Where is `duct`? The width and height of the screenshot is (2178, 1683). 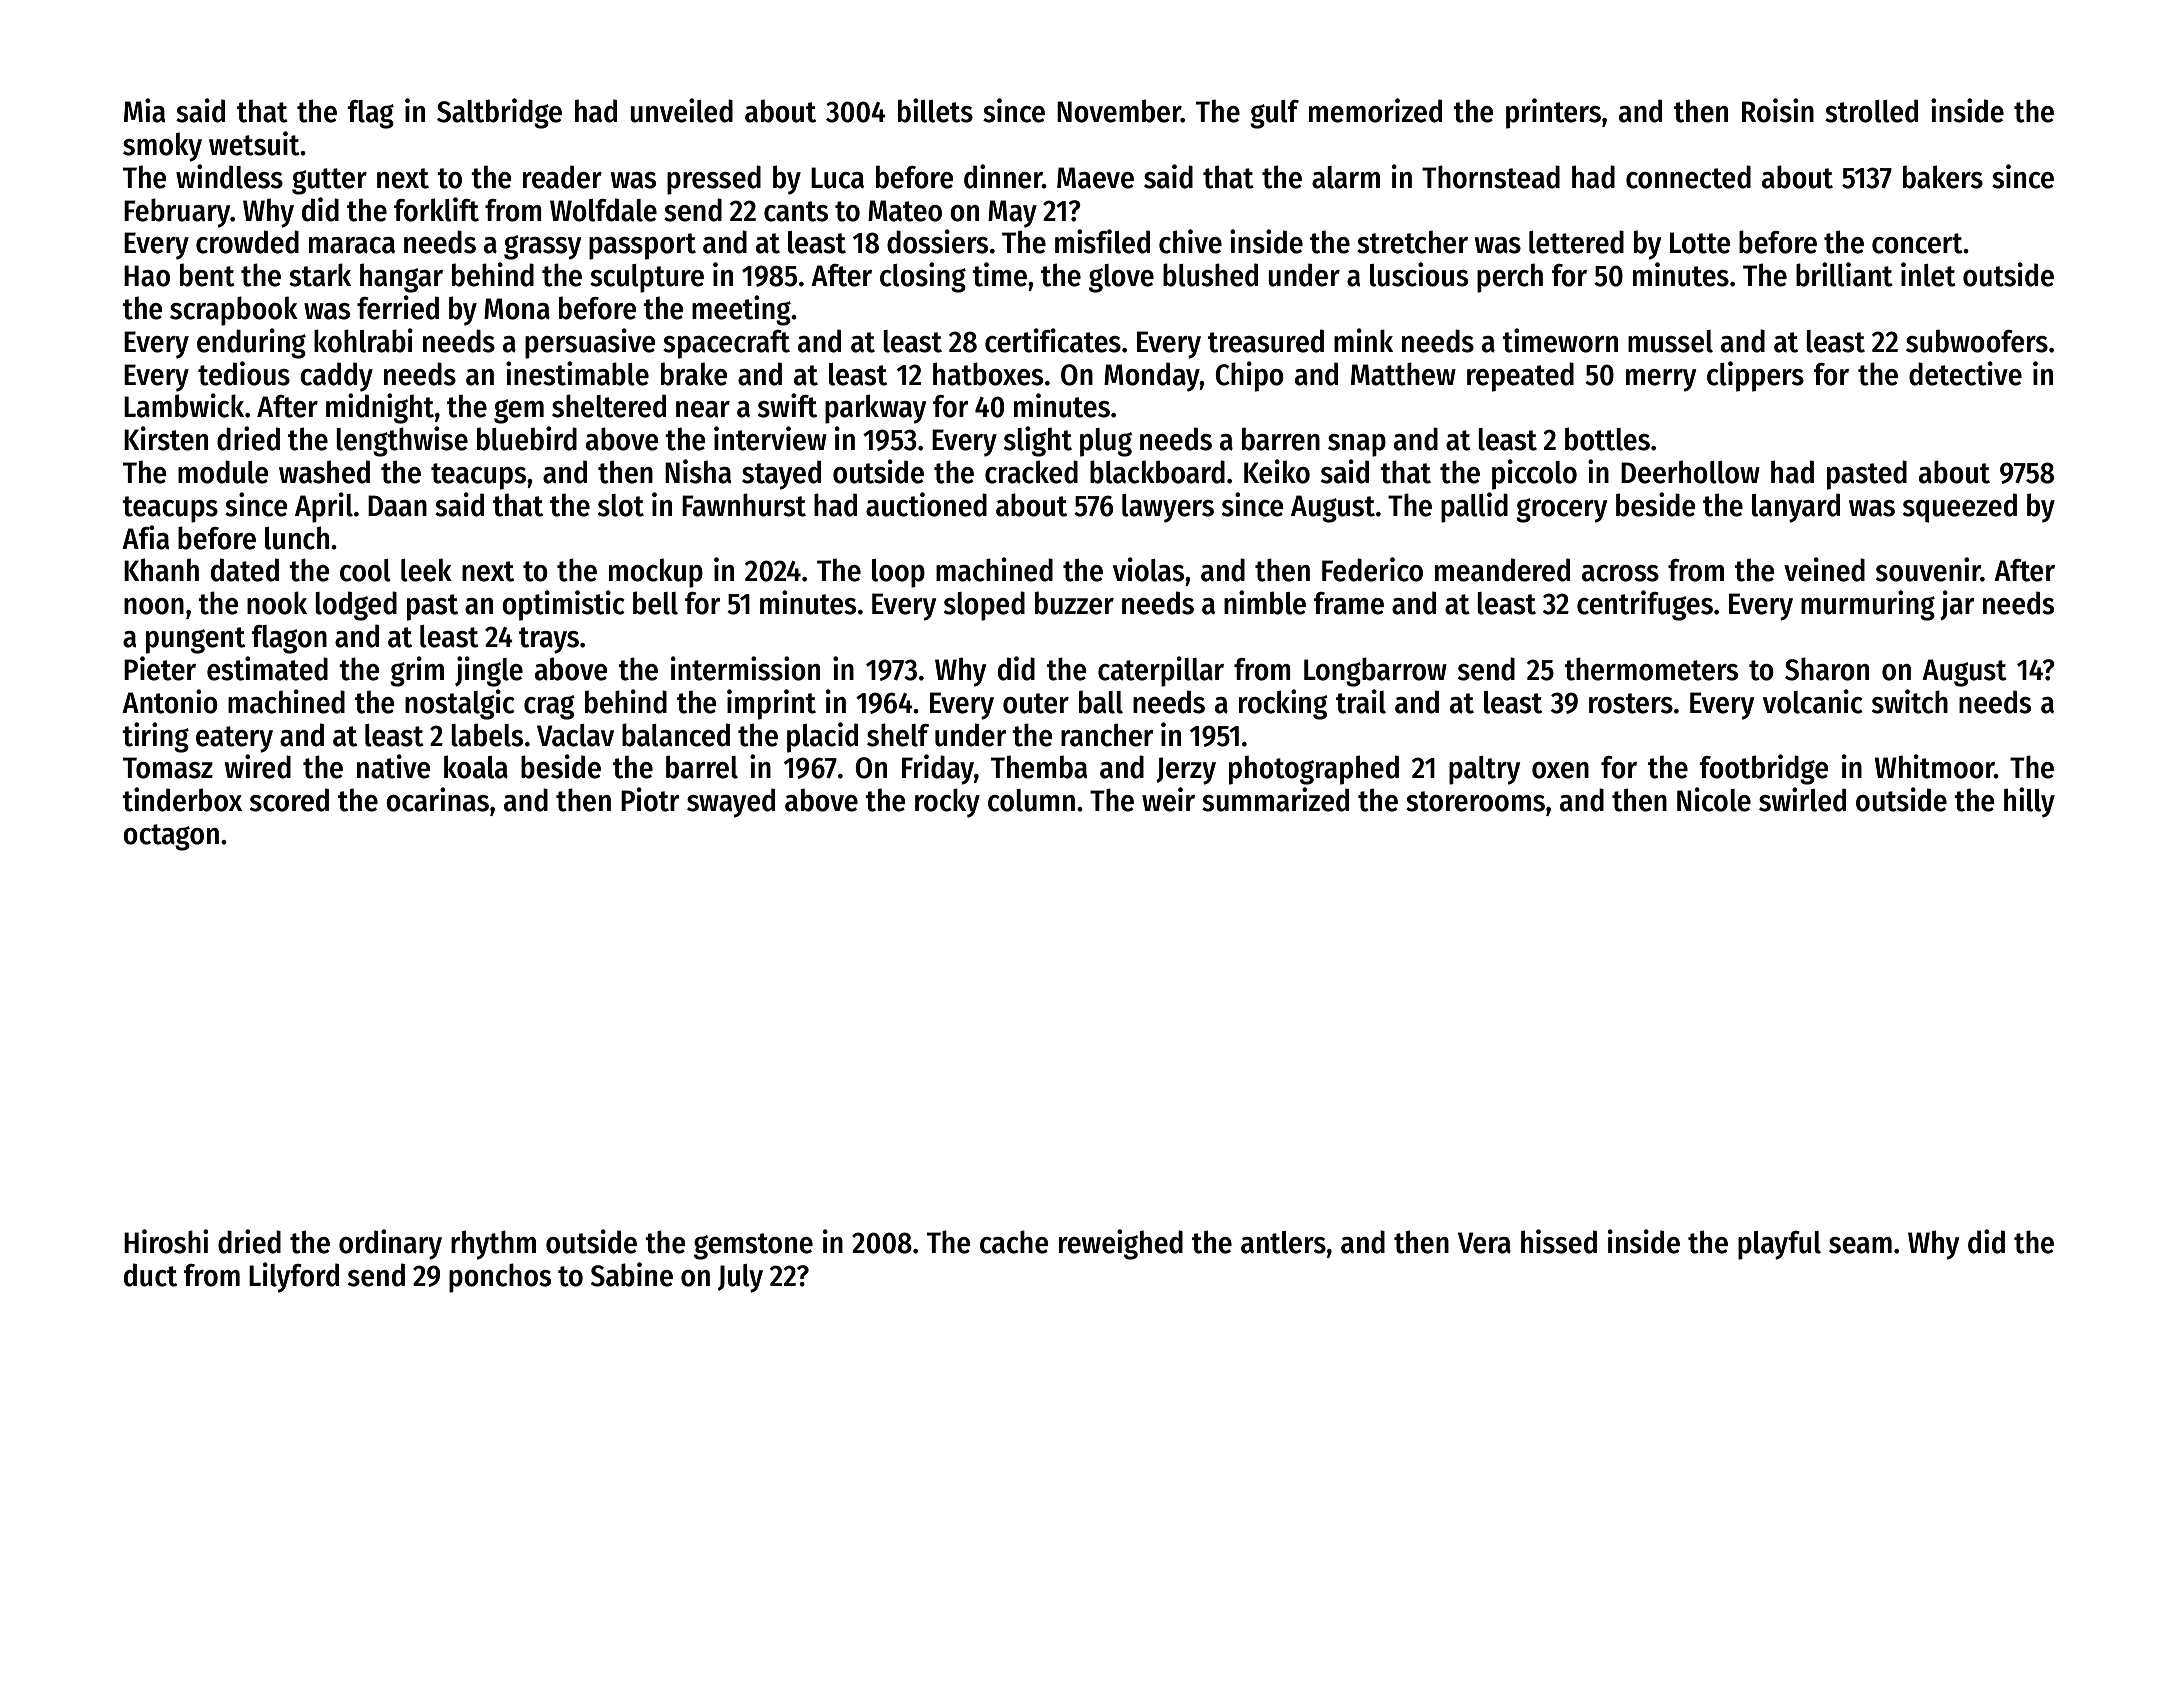
duct is located at coordinates (150, 1275).
